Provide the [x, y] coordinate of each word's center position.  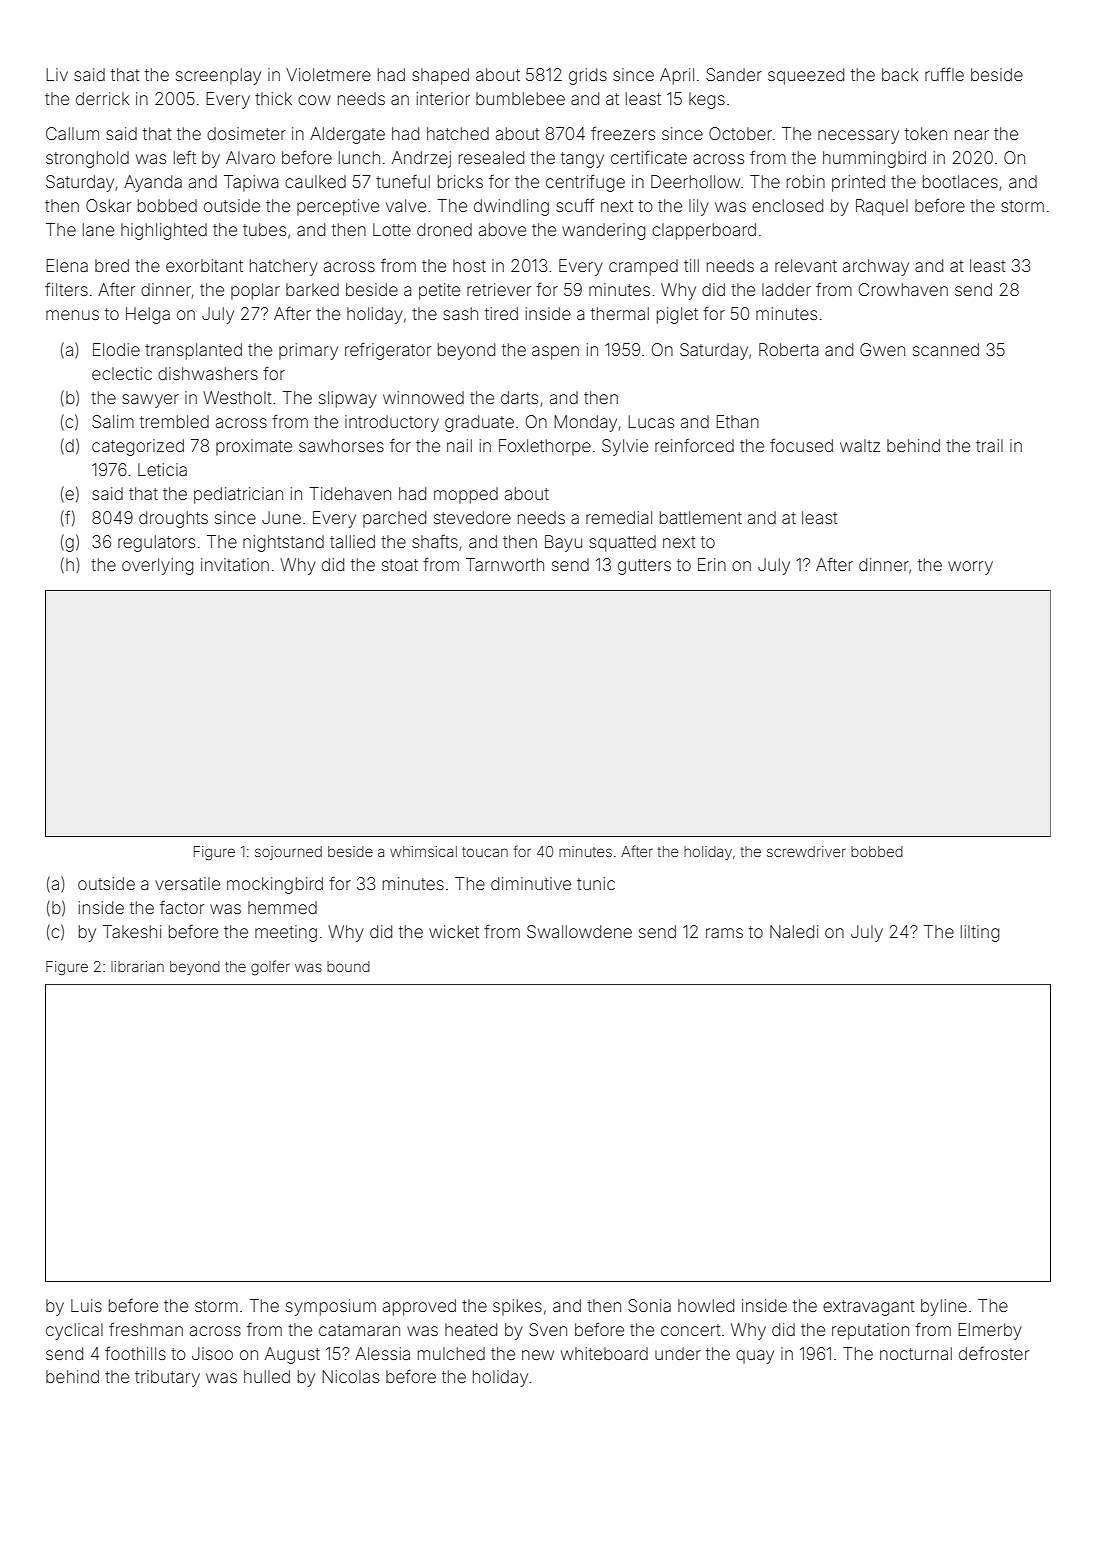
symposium [331, 1307]
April [677, 76]
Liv [57, 74]
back [900, 74]
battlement [701, 517]
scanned [946, 349]
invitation [235, 564]
